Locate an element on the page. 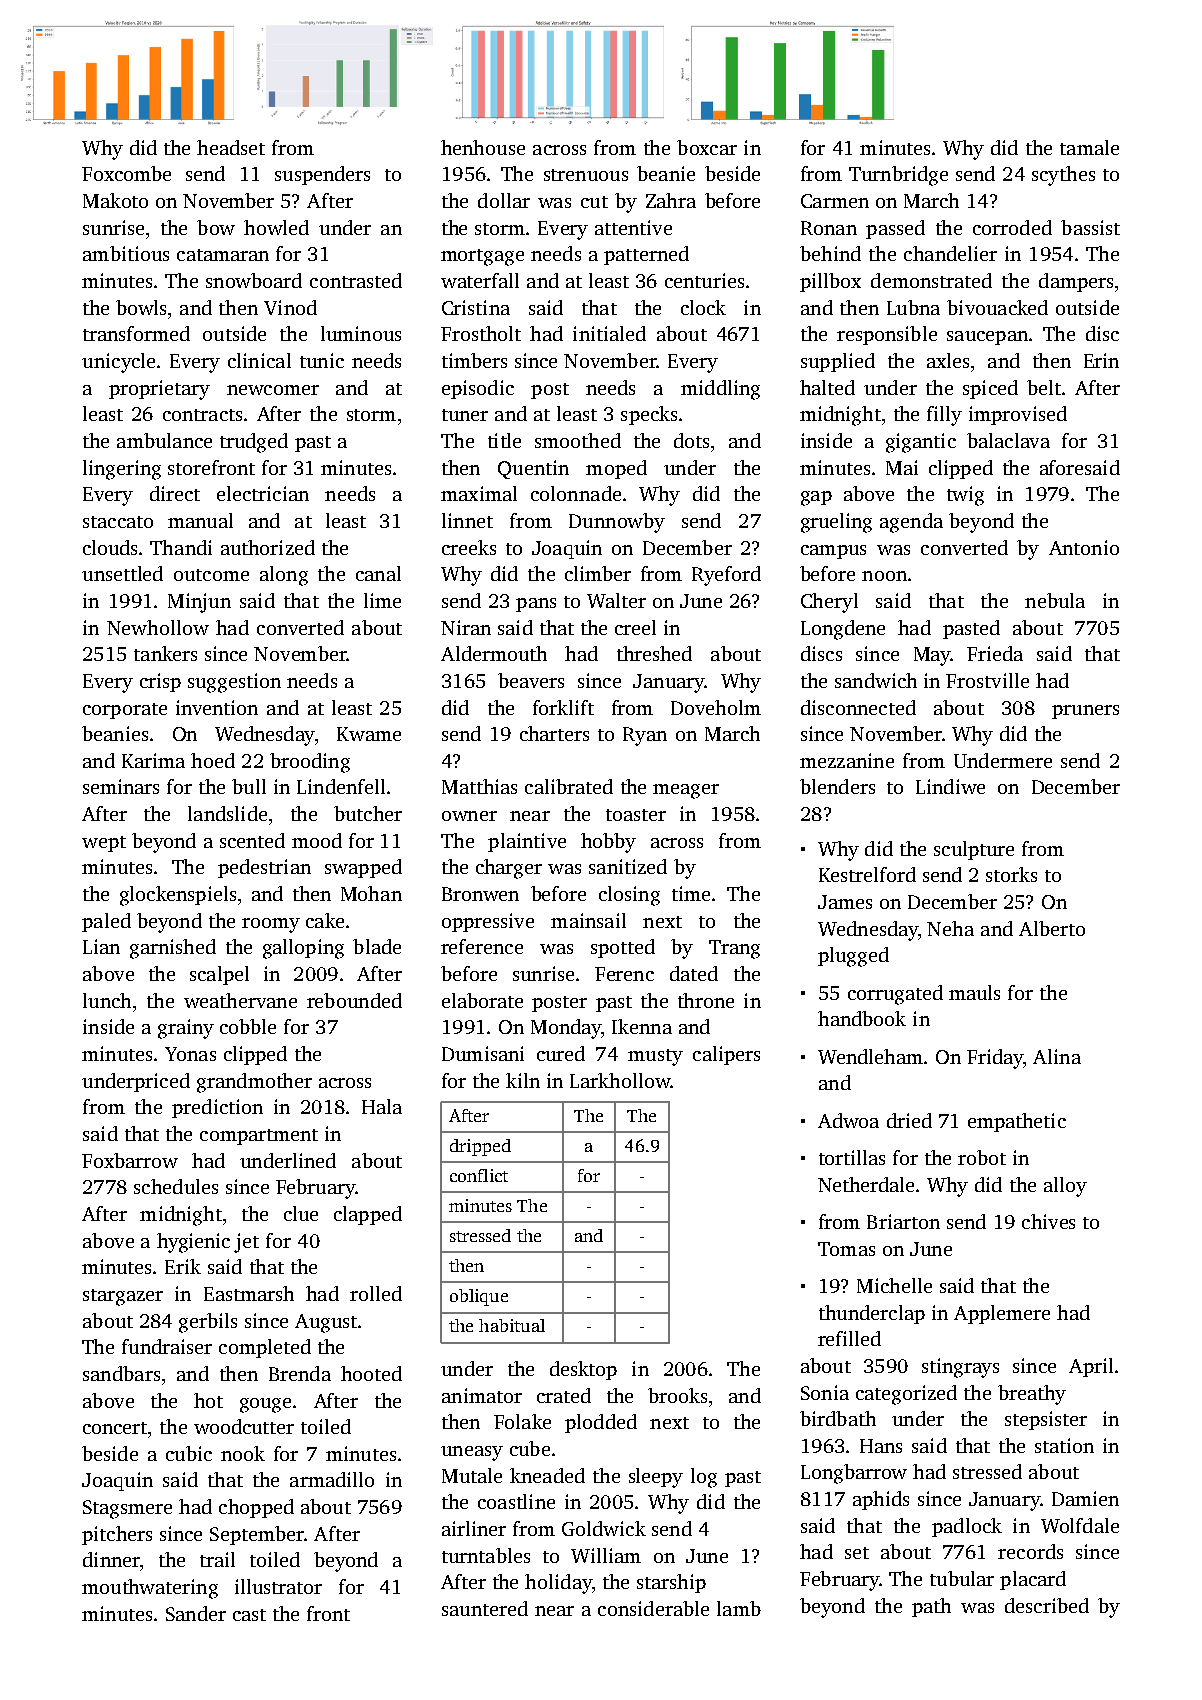 Image resolution: width=1202 pixels, height=1700 pixels. kiln is located at coordinates (523, 1080).
